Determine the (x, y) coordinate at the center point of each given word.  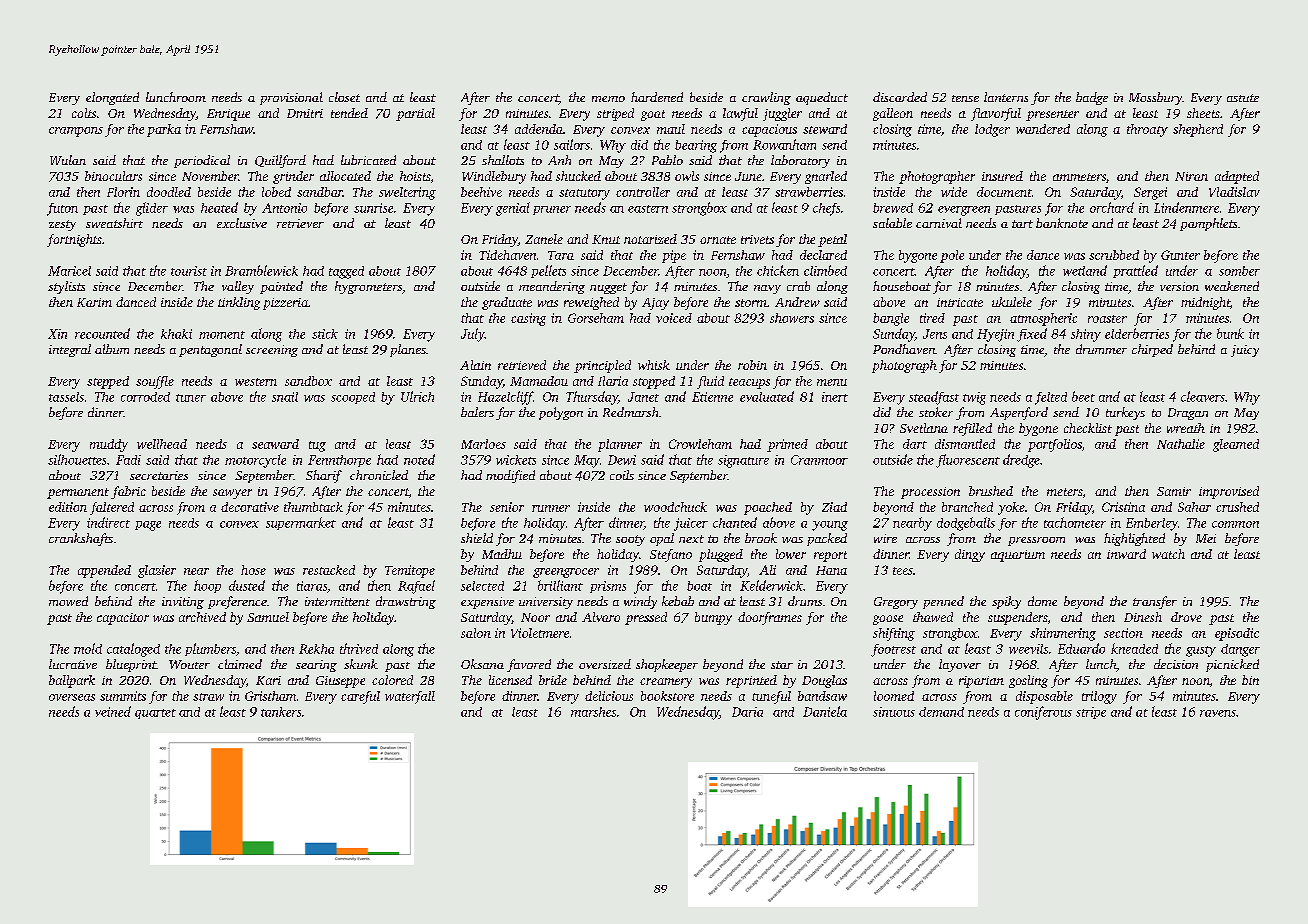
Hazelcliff (505, 398)
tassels (66, 397)
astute (1243, 98)
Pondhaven (904, 349)
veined (113, 711)
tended (349, 113)
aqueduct (822, 98)
